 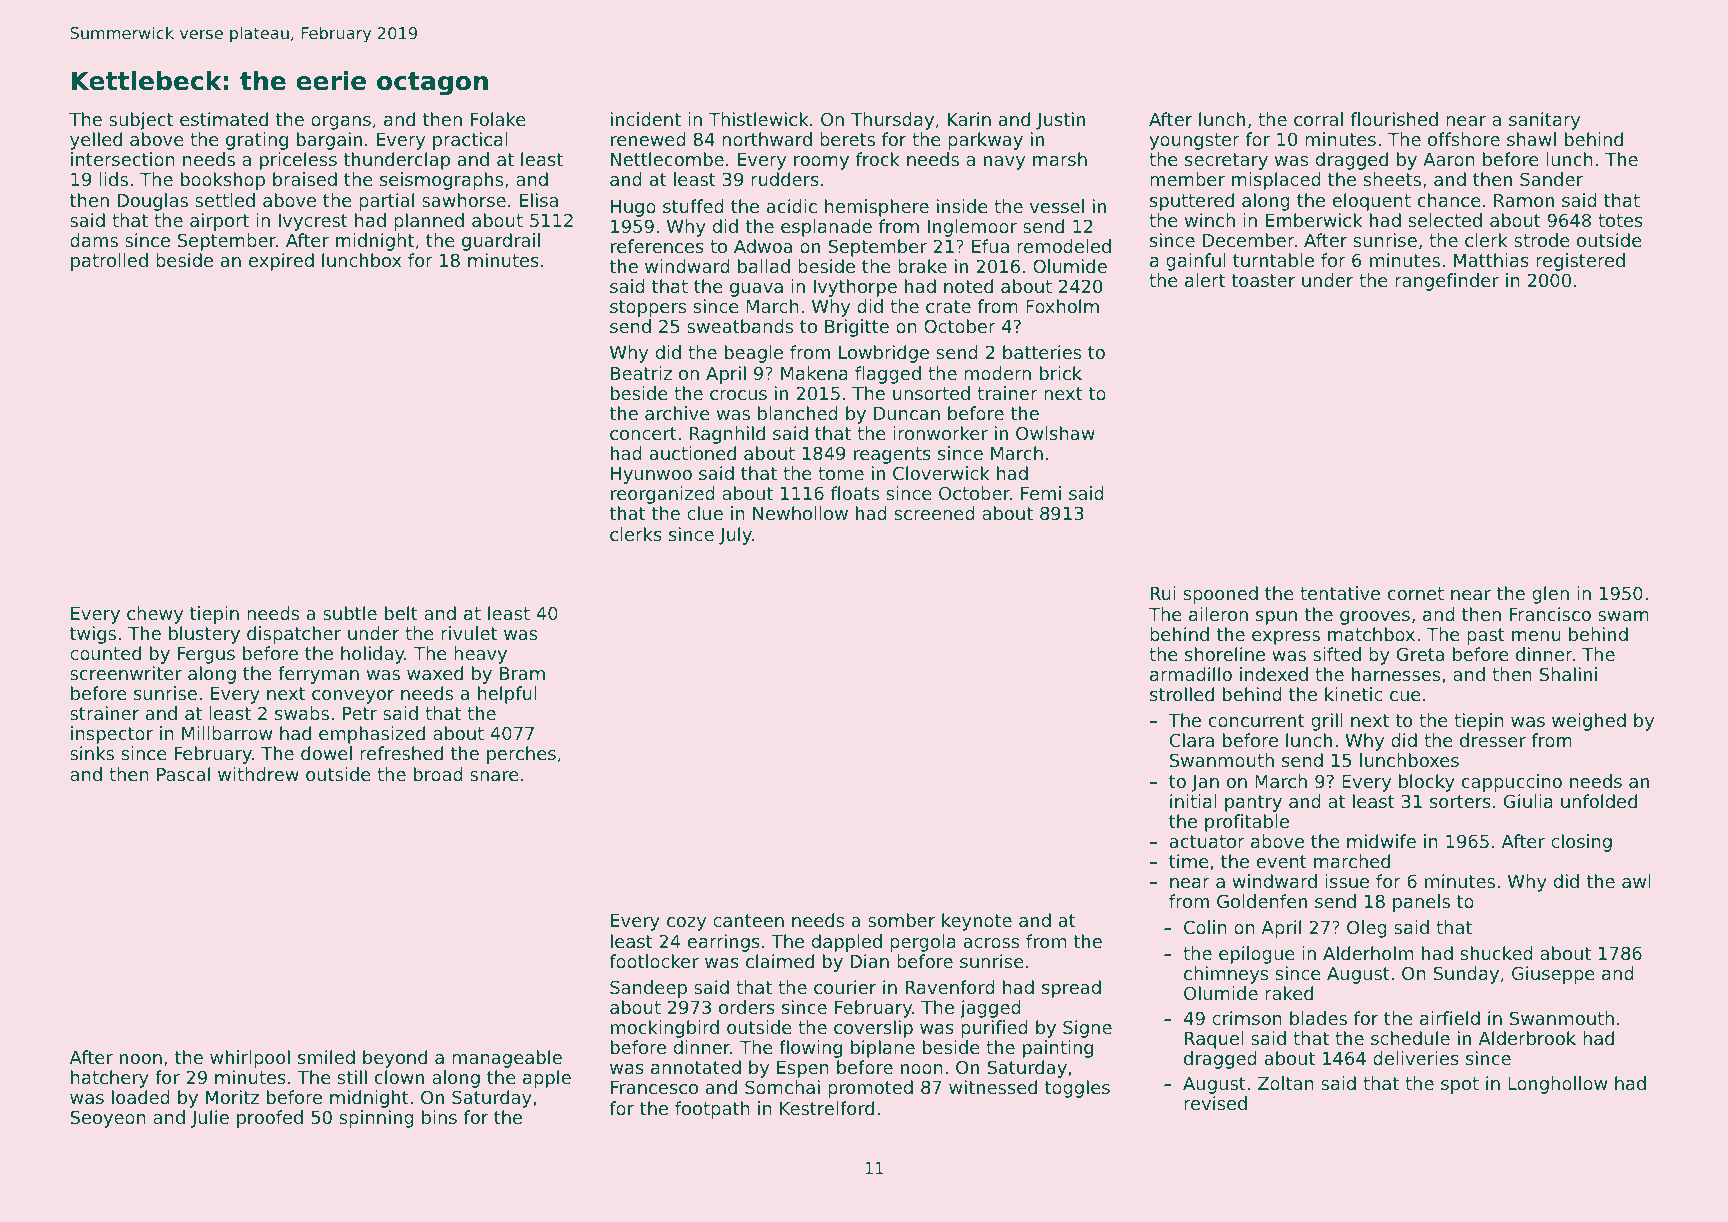 I want to click on rangefinder, so click(x=1447, y=282).
